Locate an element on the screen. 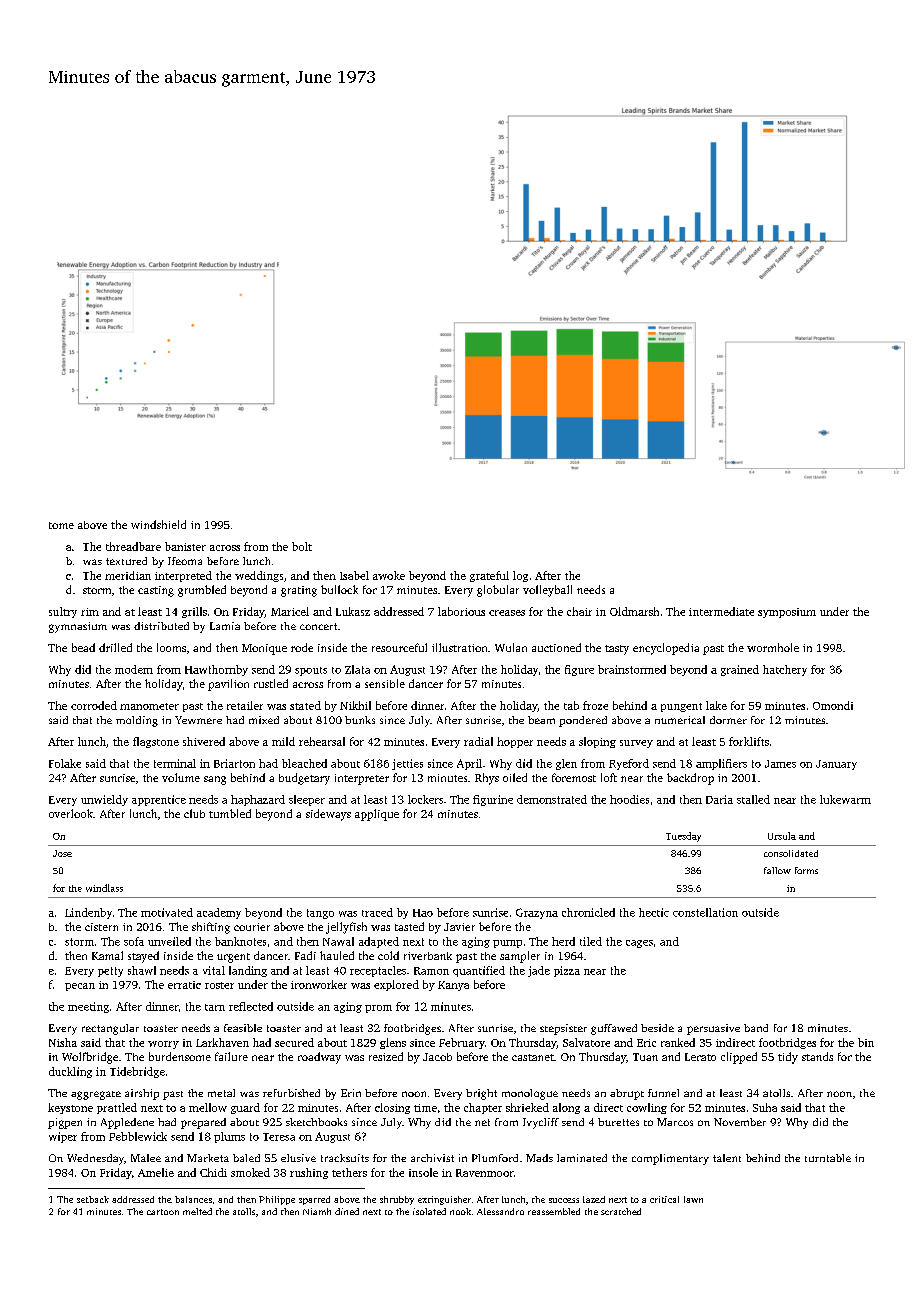 Image resolution: width=924 pixels, height=1308 pixels. pecan is located at coordinates (80, 987).
